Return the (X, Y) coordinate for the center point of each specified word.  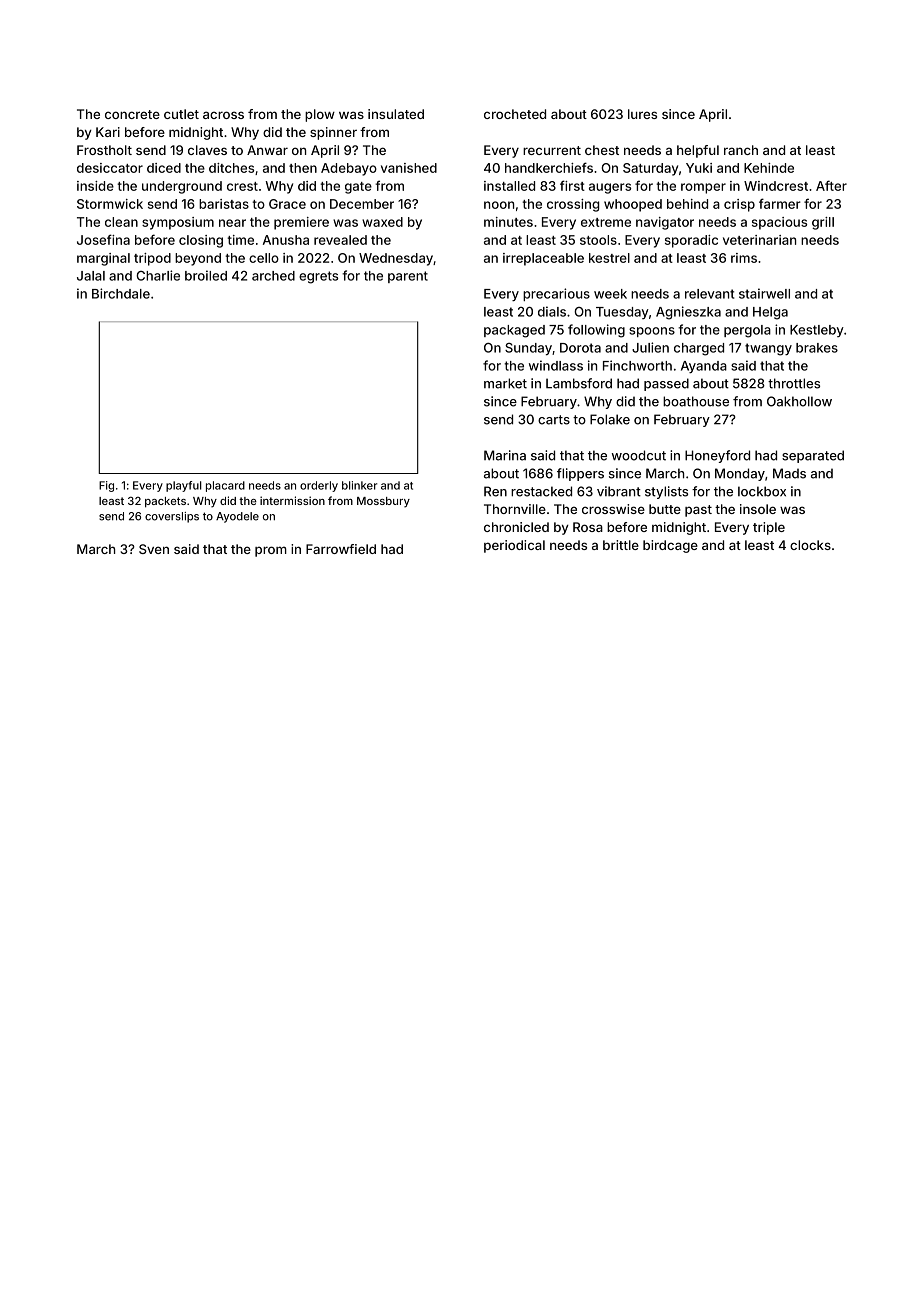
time (240, 240)
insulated (396, 114)
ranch (741, 150)
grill (823, 223)
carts (554, 420)
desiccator (110, 168)
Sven (154, 549)
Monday (740, 474)
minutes (508, 222)
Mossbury (383, 502)
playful (184, 486)
